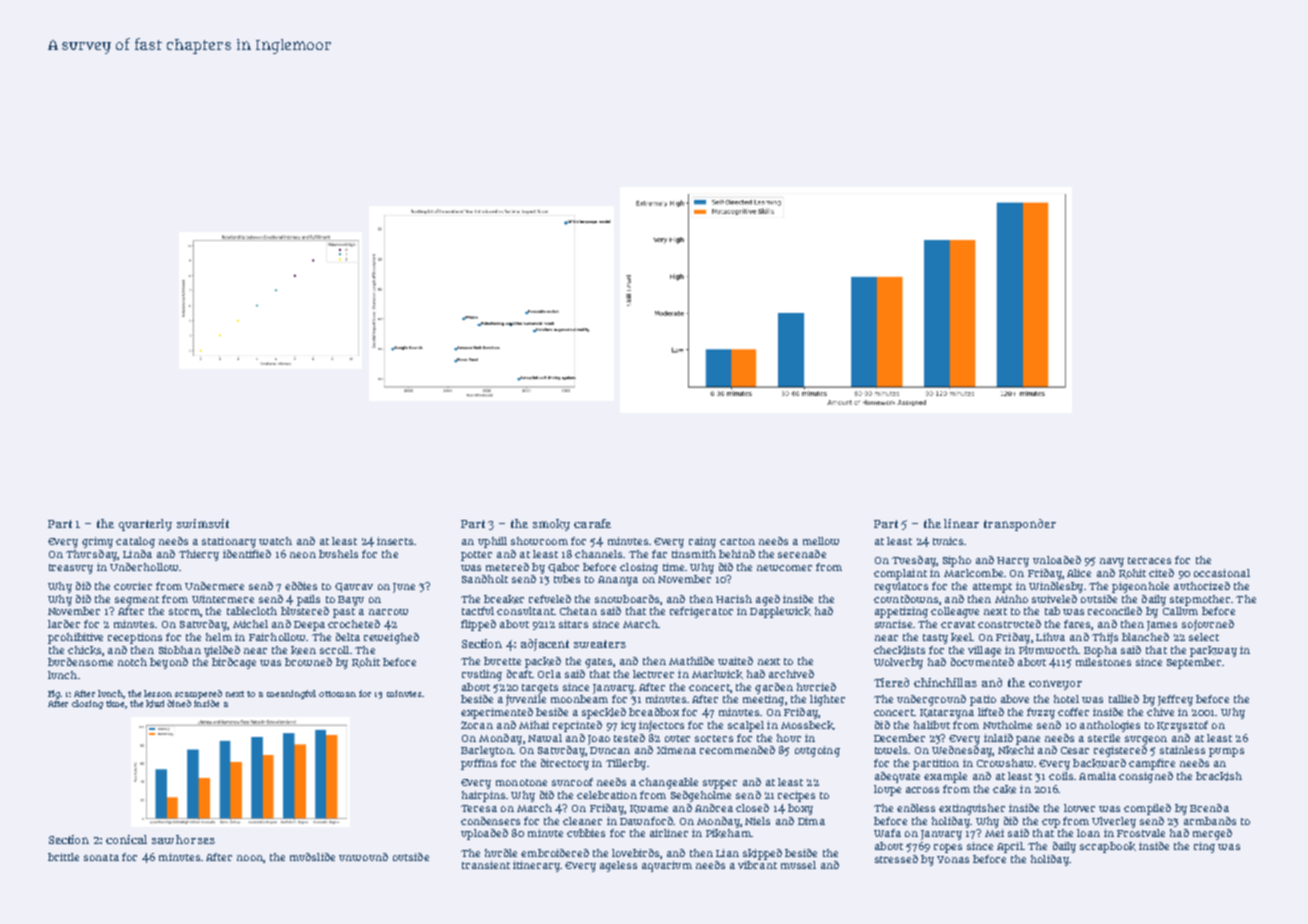 This screenshot has width=1308, height=924. What do you see at coordinates (1055, 685) in the screenshot?
I see `conveyor` at bounding box center [1055, 685].
